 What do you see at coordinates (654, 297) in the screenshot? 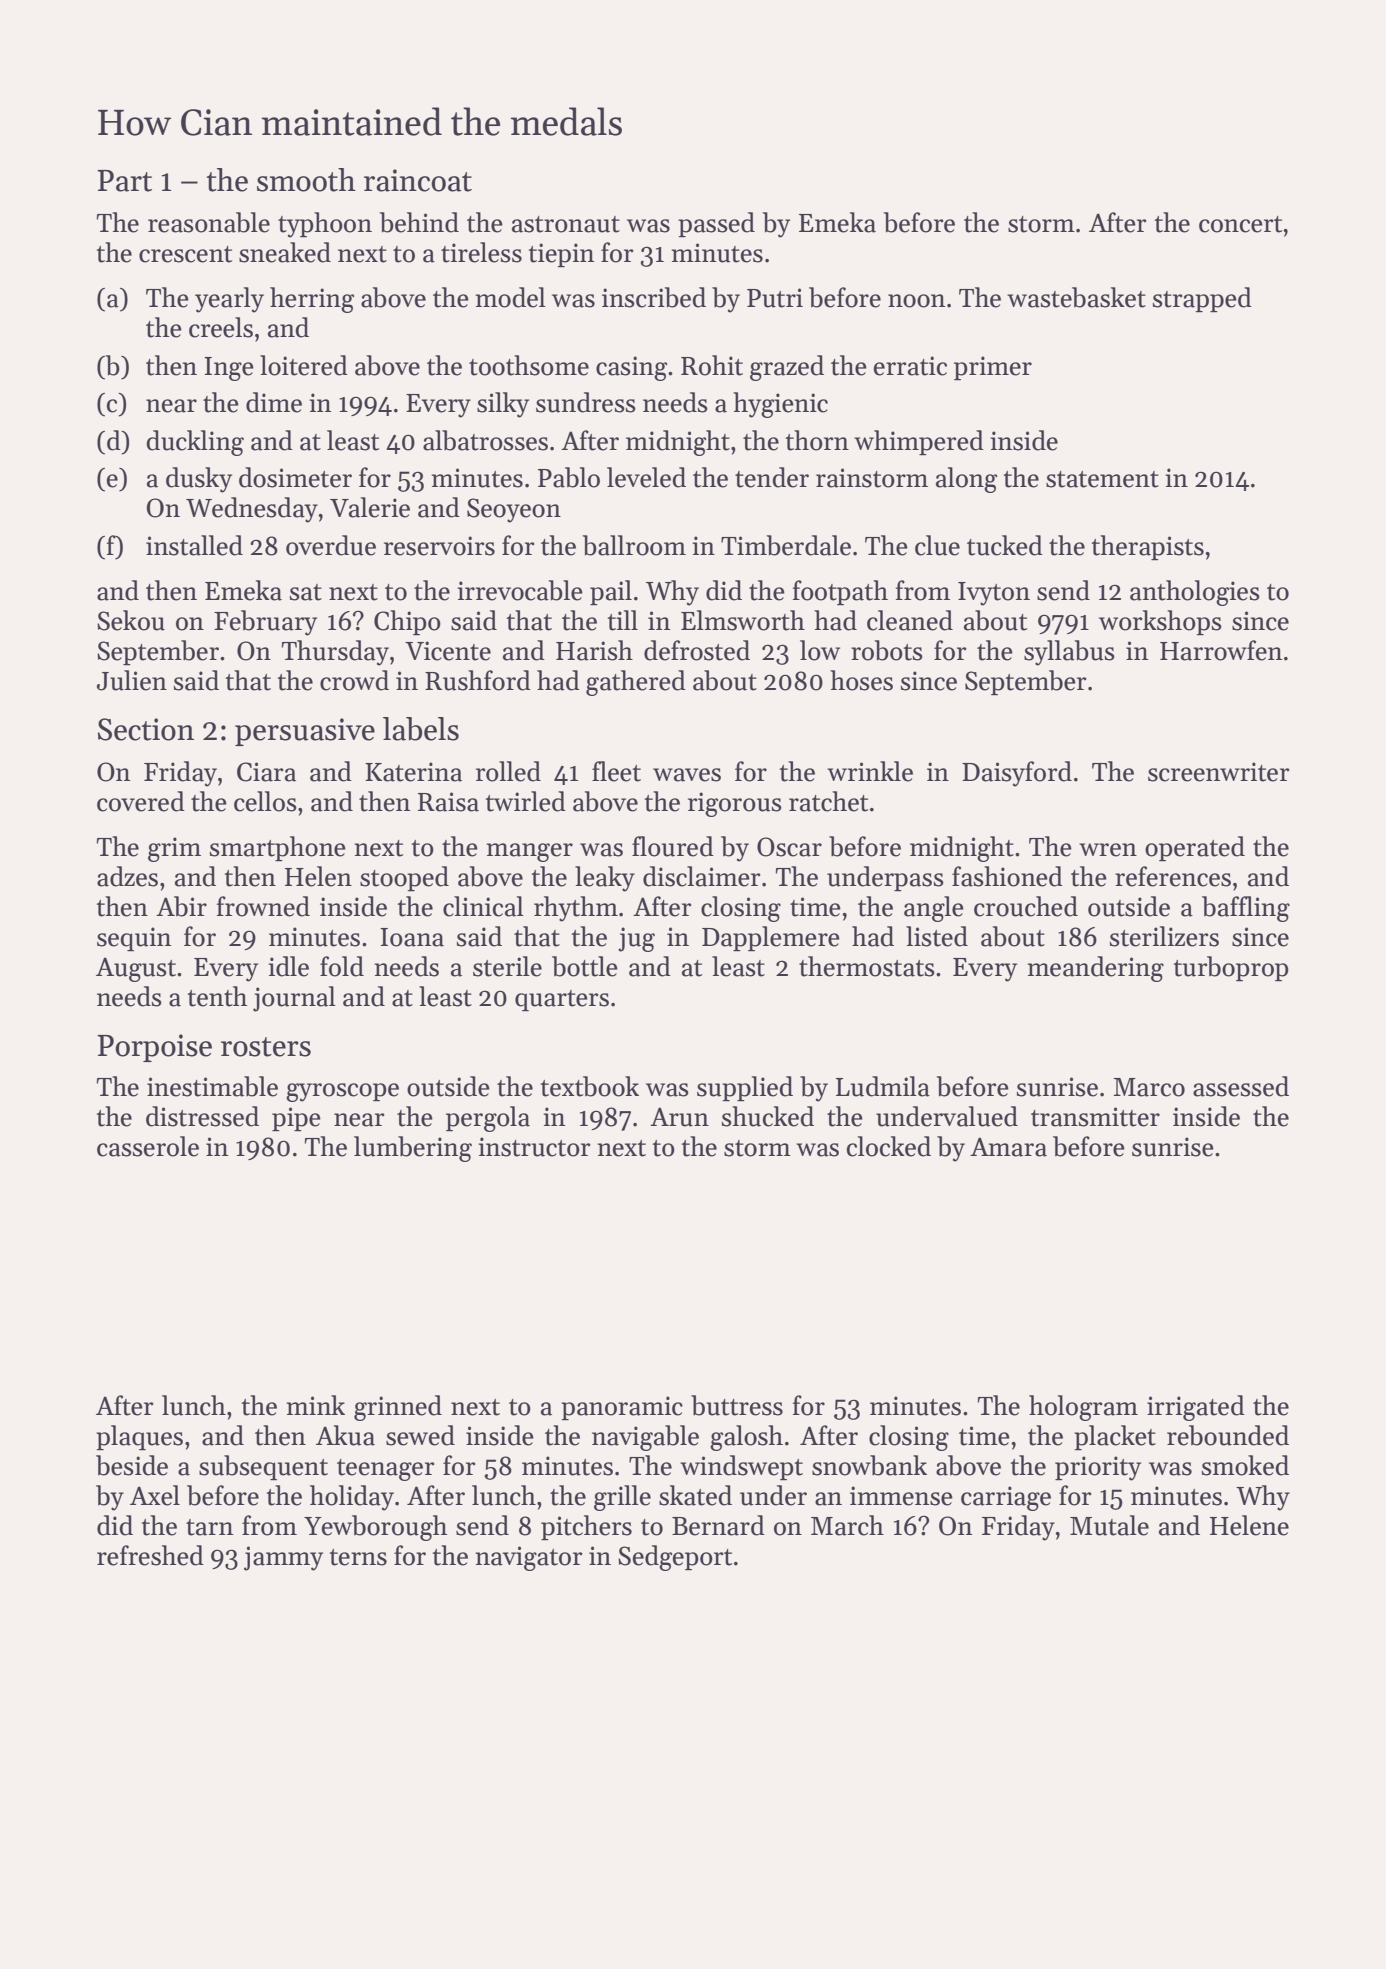
I see `inscribed` at bounding box center [654, 297].
